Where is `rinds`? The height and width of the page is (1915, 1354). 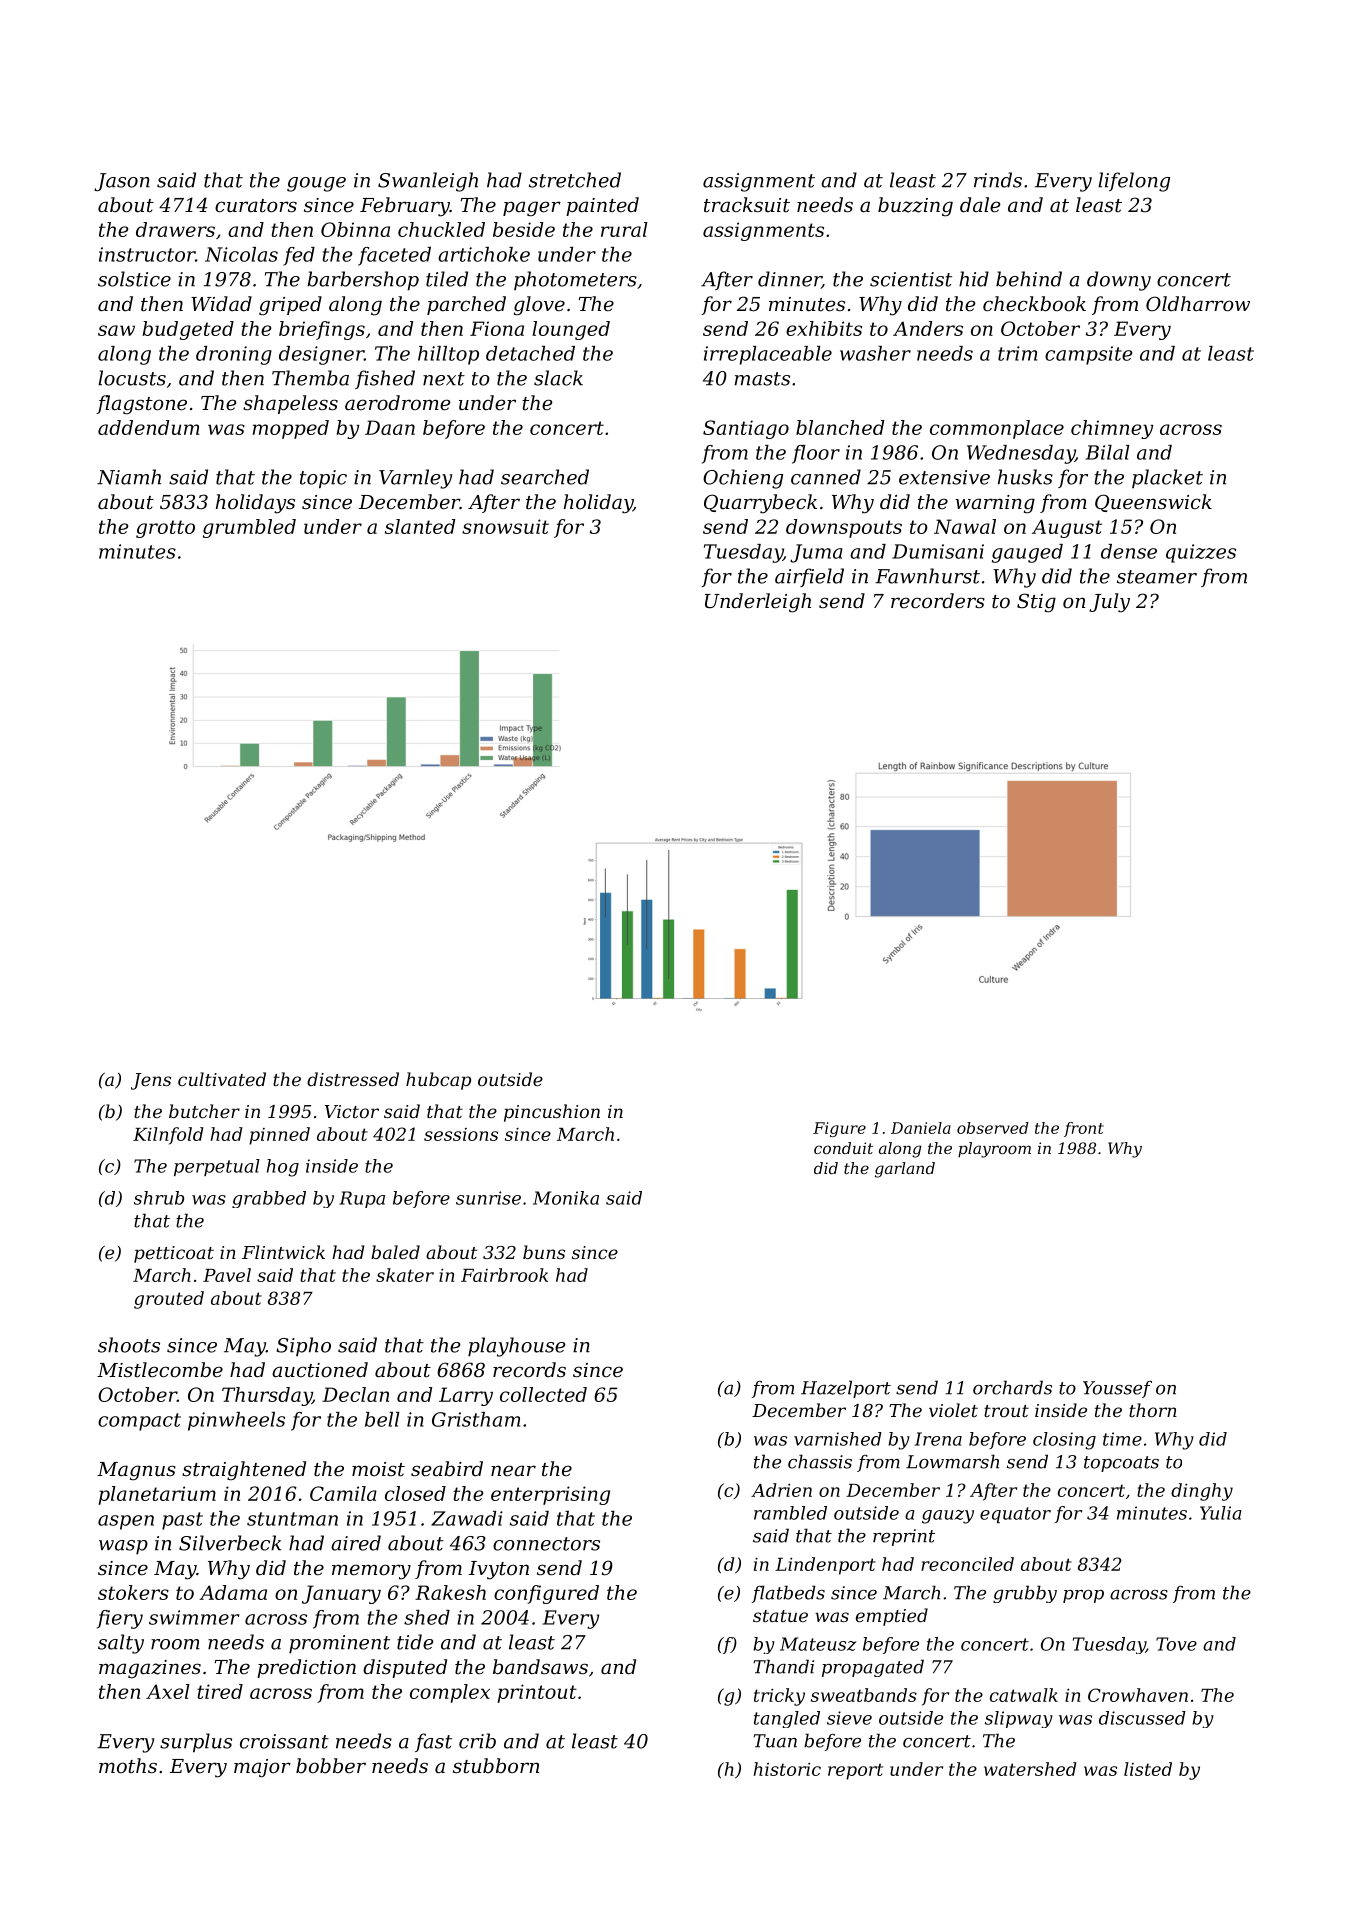
rinds is located at coordinates (998, 180).
